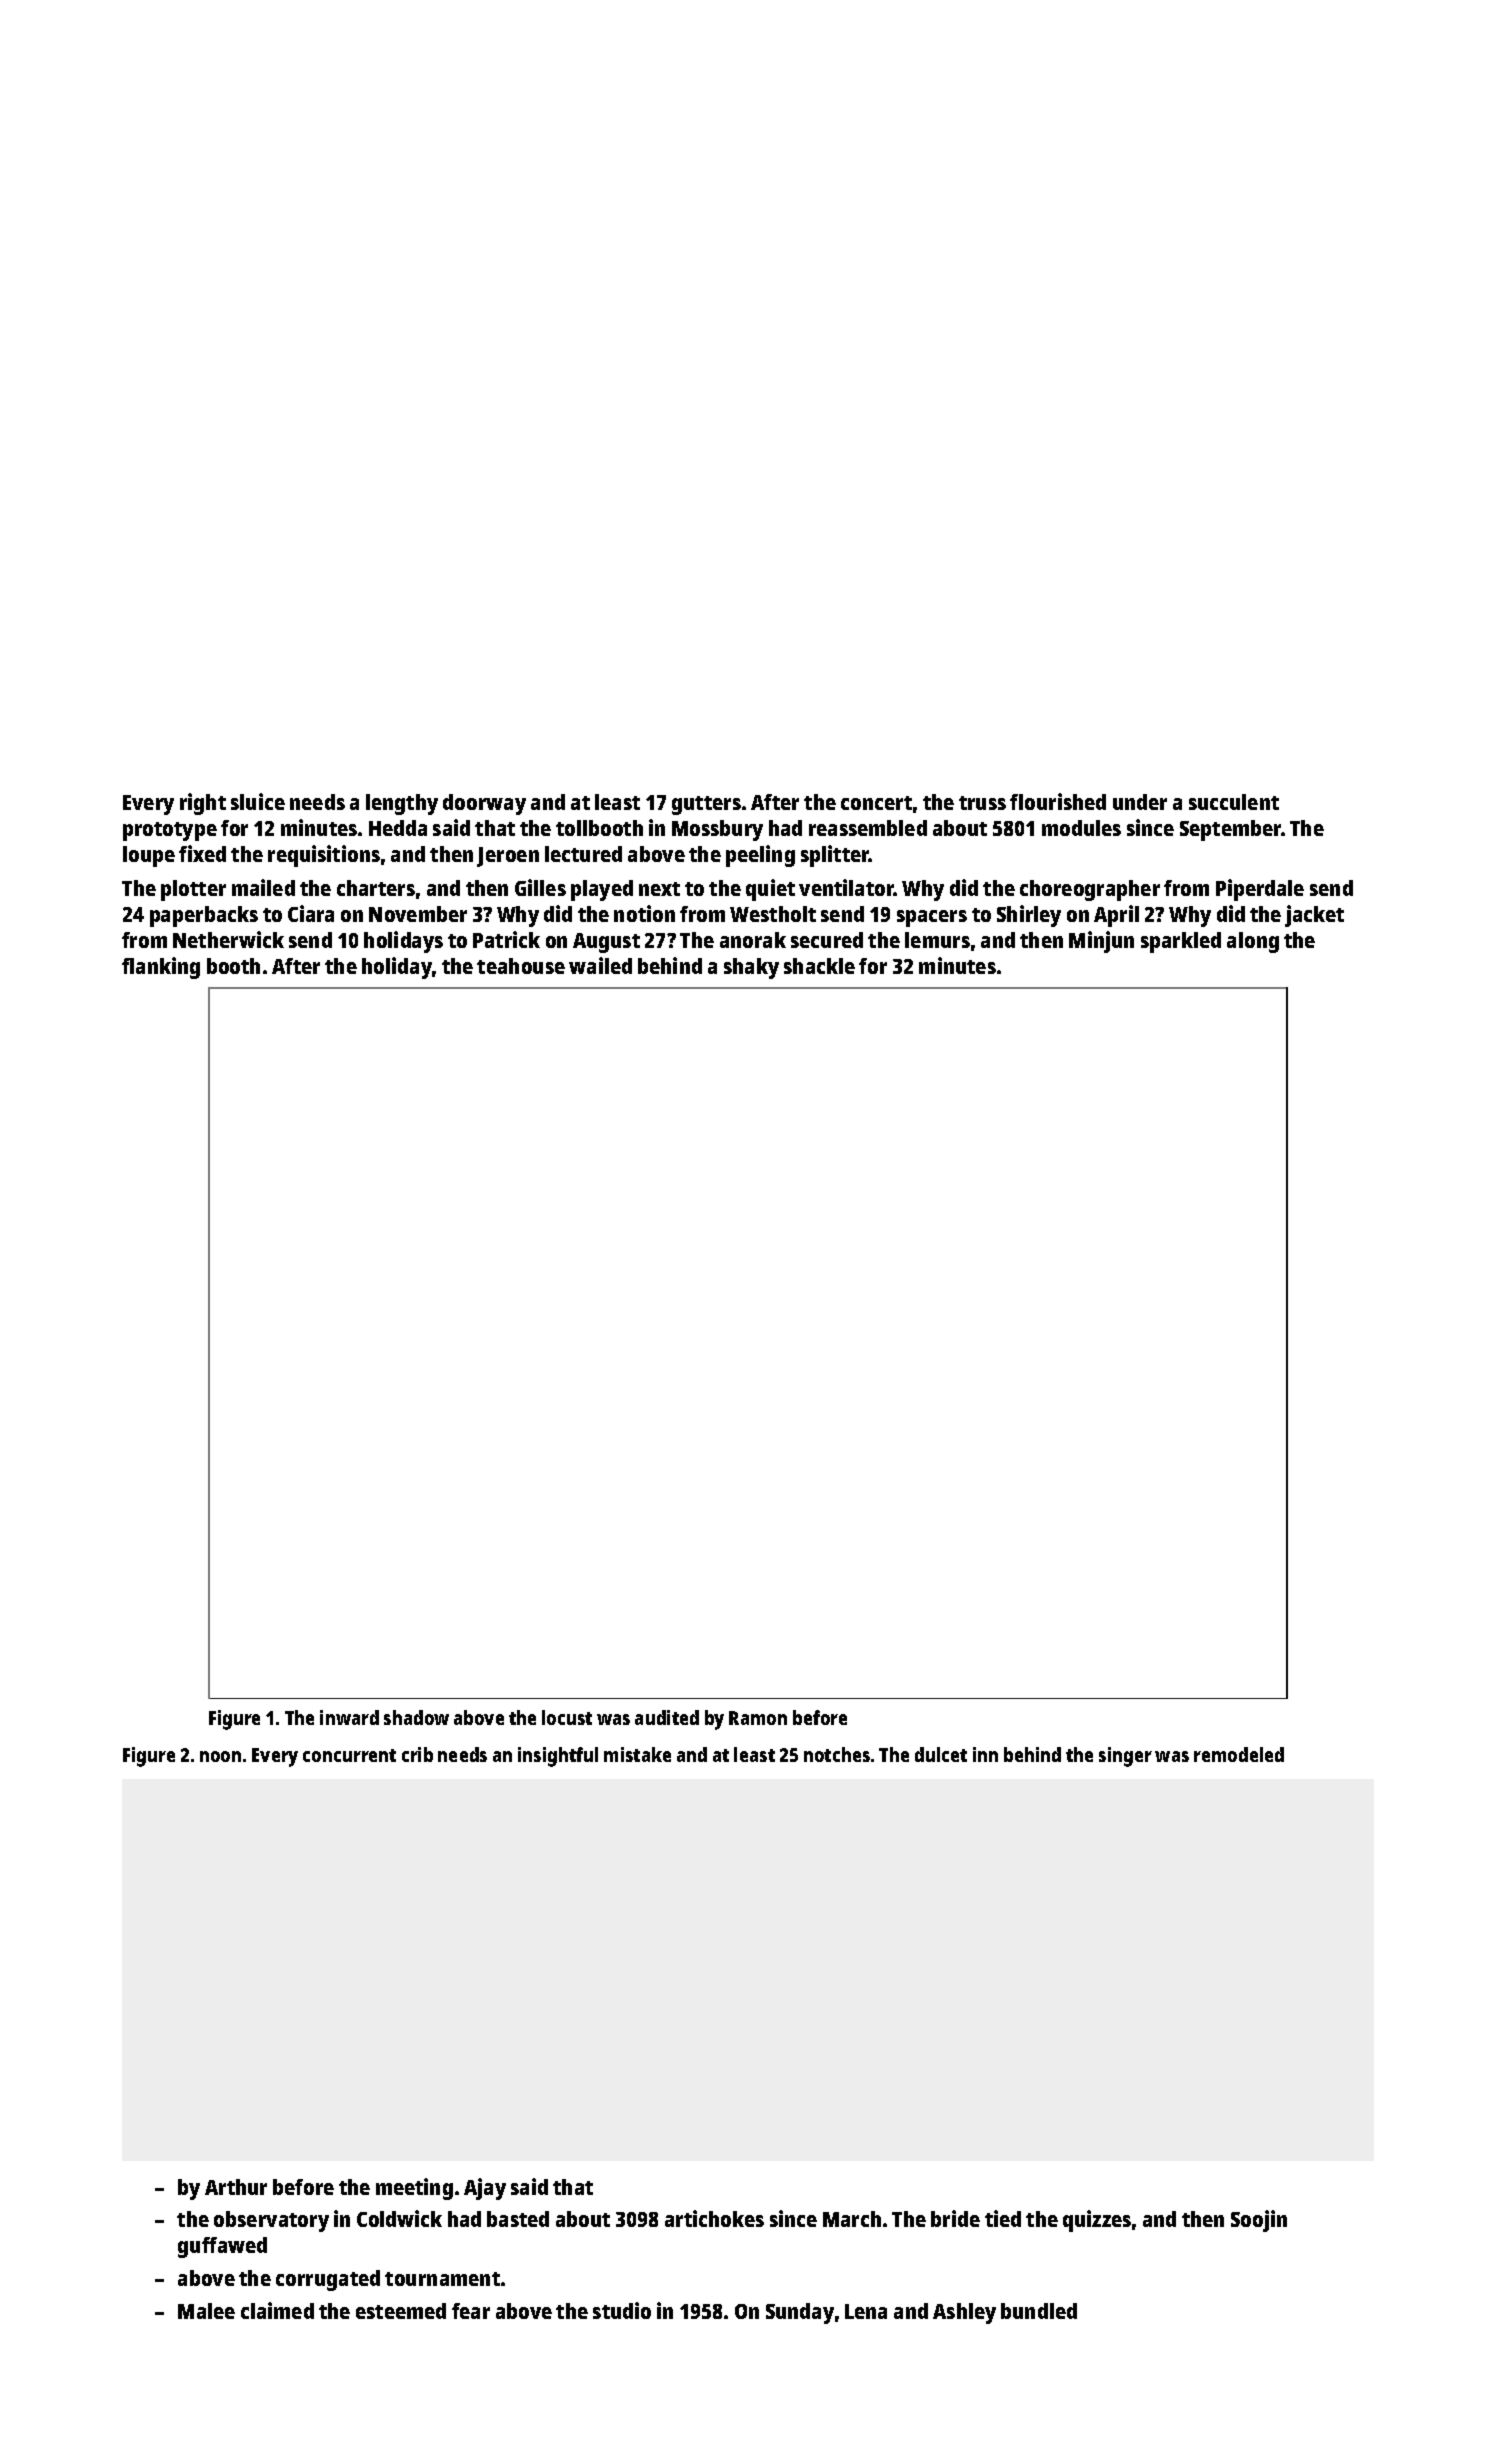 This image has width=1496, height=2464. What do you see at coordinates (706, 805) in the image?
I see `gutters` at bounding box center [706, 805].
